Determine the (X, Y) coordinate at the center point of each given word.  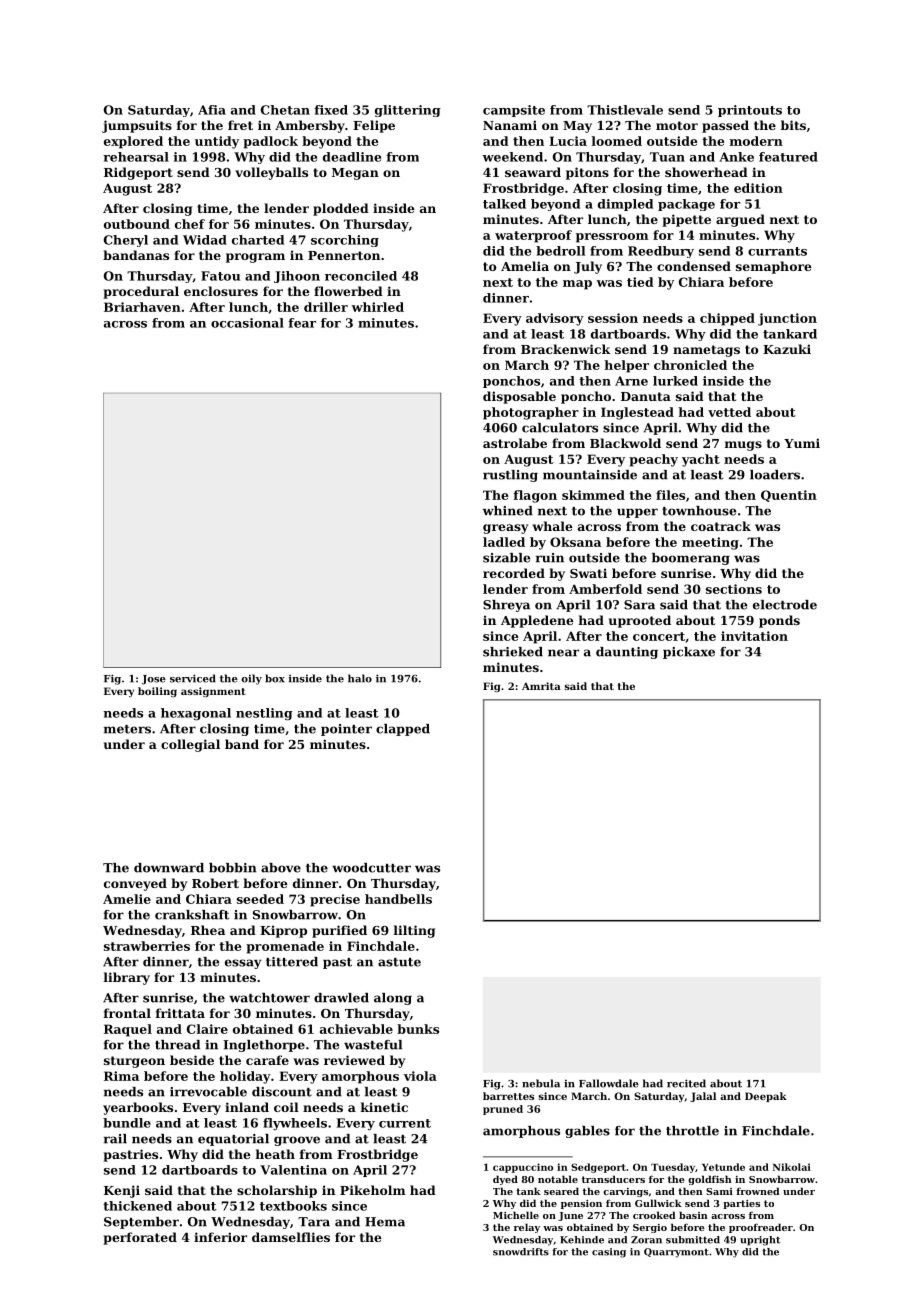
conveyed (135, 884)
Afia (212, 110)
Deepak (766, 1097)
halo (360, 678)
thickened (137, 1206)
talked (504, 204)
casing (609, 1253)
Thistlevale (625, 110)
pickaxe (689, 653)
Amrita (541, 686)
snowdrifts (521, 1252)
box (275, 678)
